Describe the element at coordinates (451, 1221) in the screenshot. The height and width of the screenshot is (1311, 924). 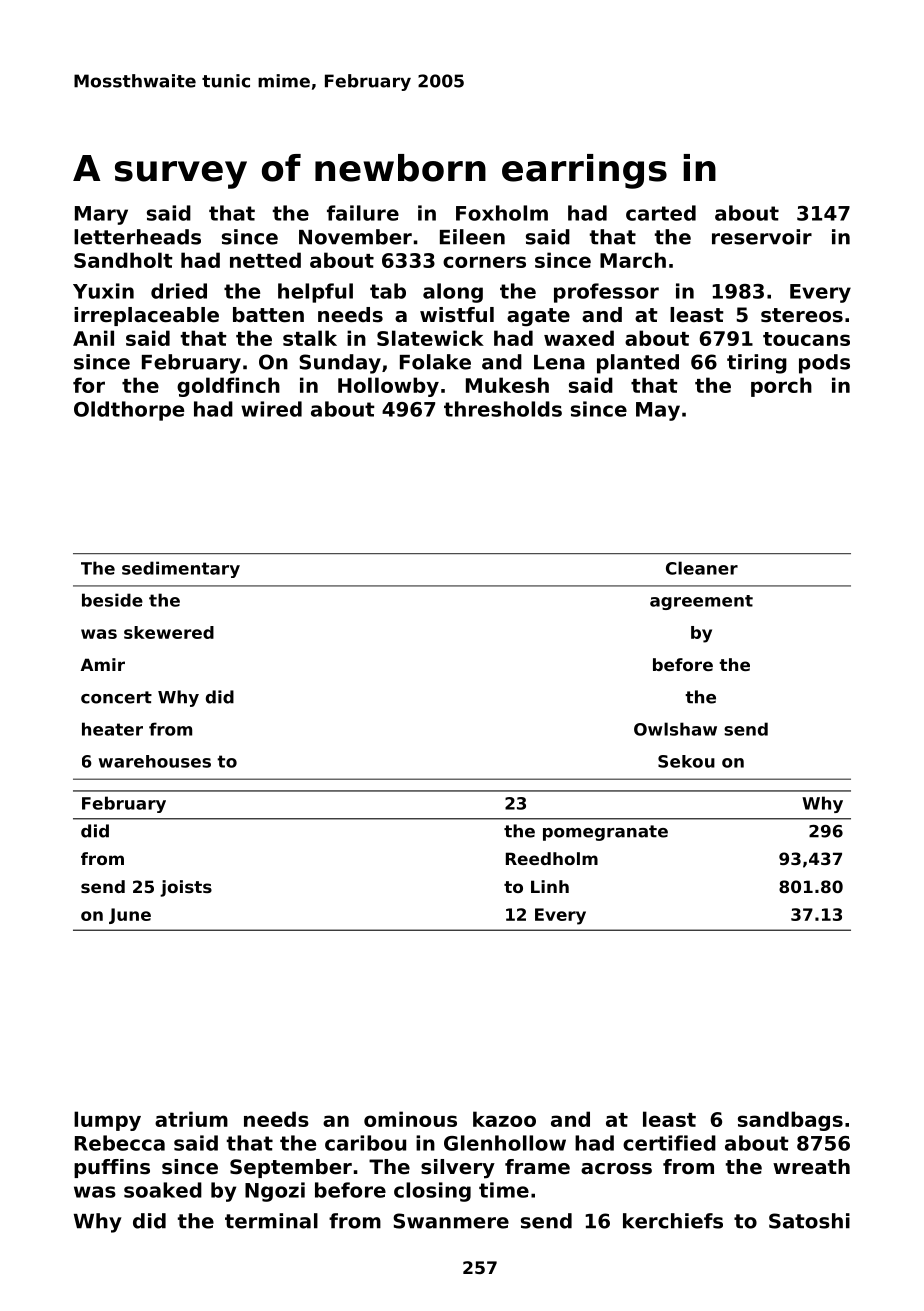
I see `Swanmere` at that location.
